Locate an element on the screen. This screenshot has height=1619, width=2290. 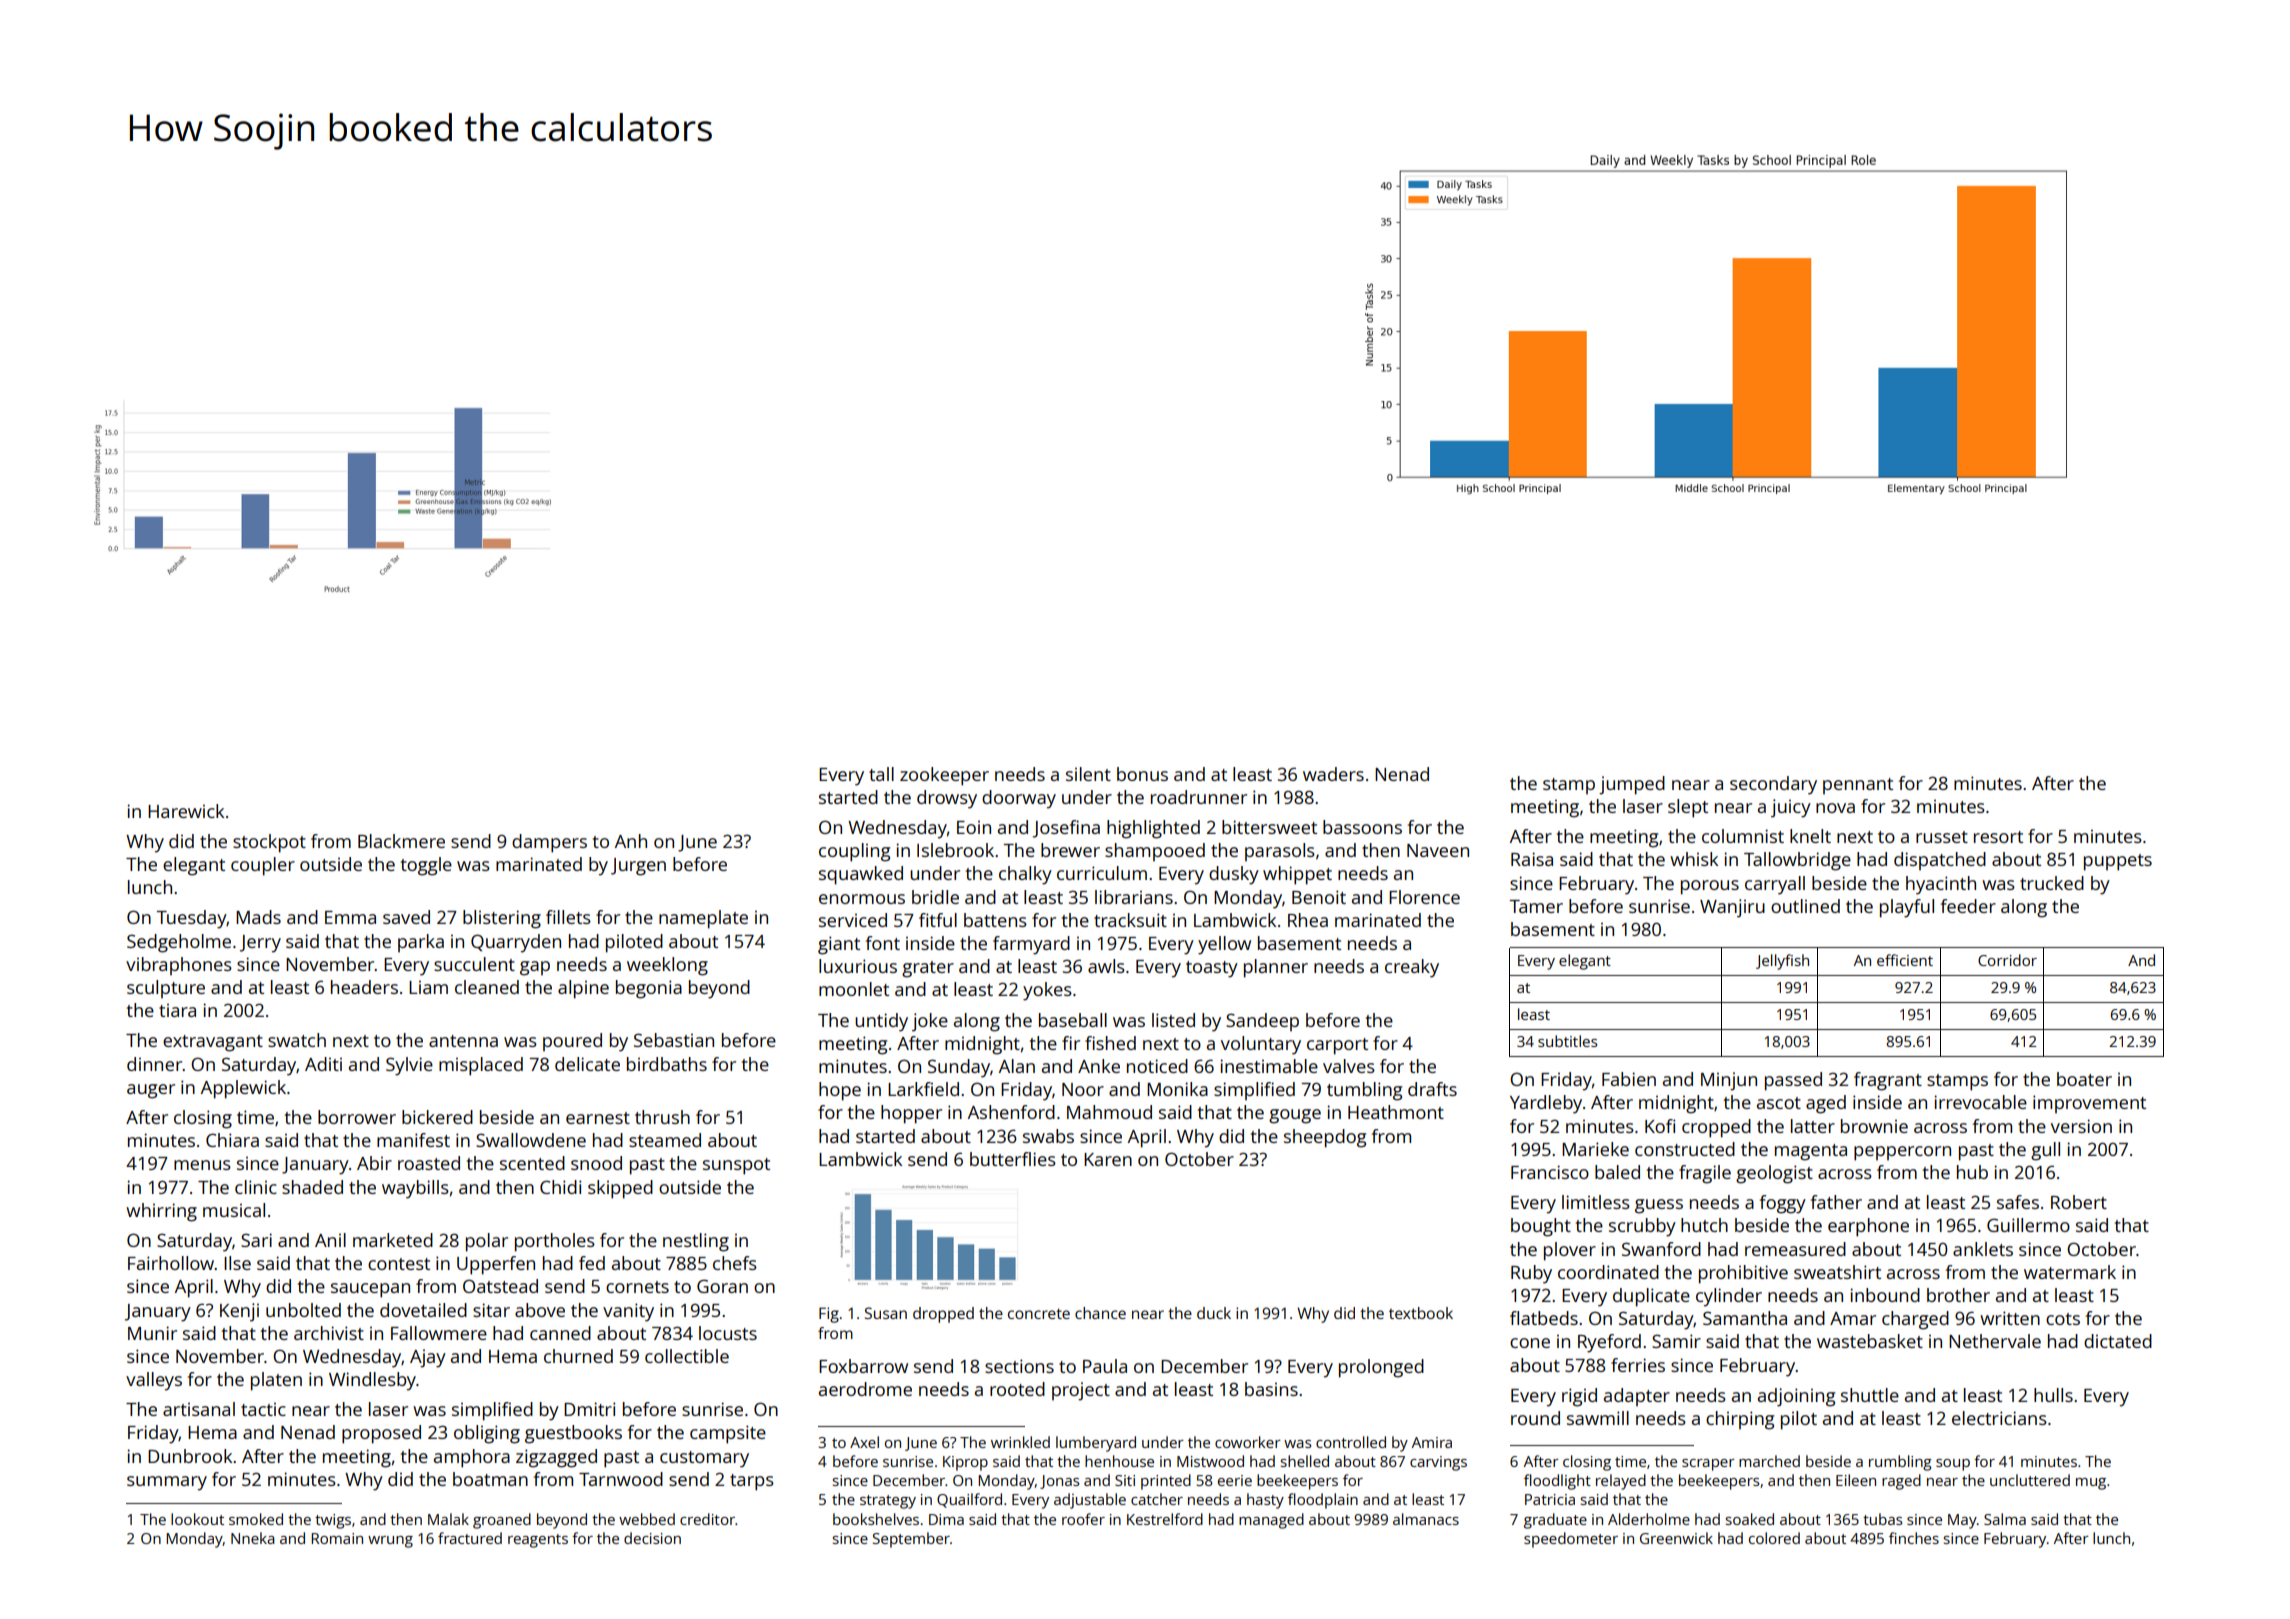
toggle is located at coordinates (426, 866).
